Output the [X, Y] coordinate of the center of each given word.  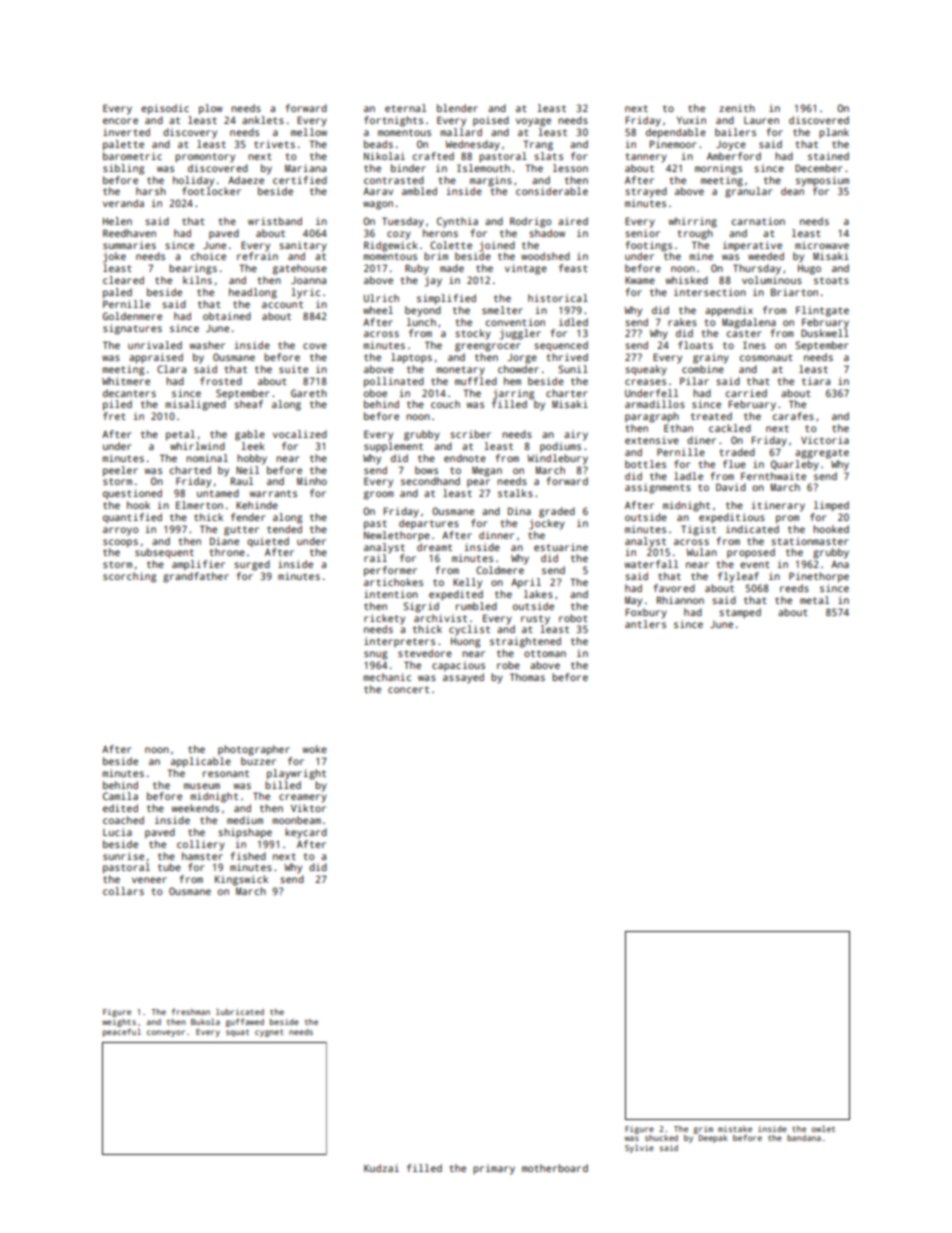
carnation [758, 221]
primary [494, 1169]
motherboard [555, 1168]
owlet [823, 1128]
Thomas [527, 677]
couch [445, 404]
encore [120, 121]
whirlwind [197, 446]
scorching [129, 577]
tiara [816, 381]
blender [457, 108]
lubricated [240, 1011]
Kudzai [381, 1168]
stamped [740, 613]
